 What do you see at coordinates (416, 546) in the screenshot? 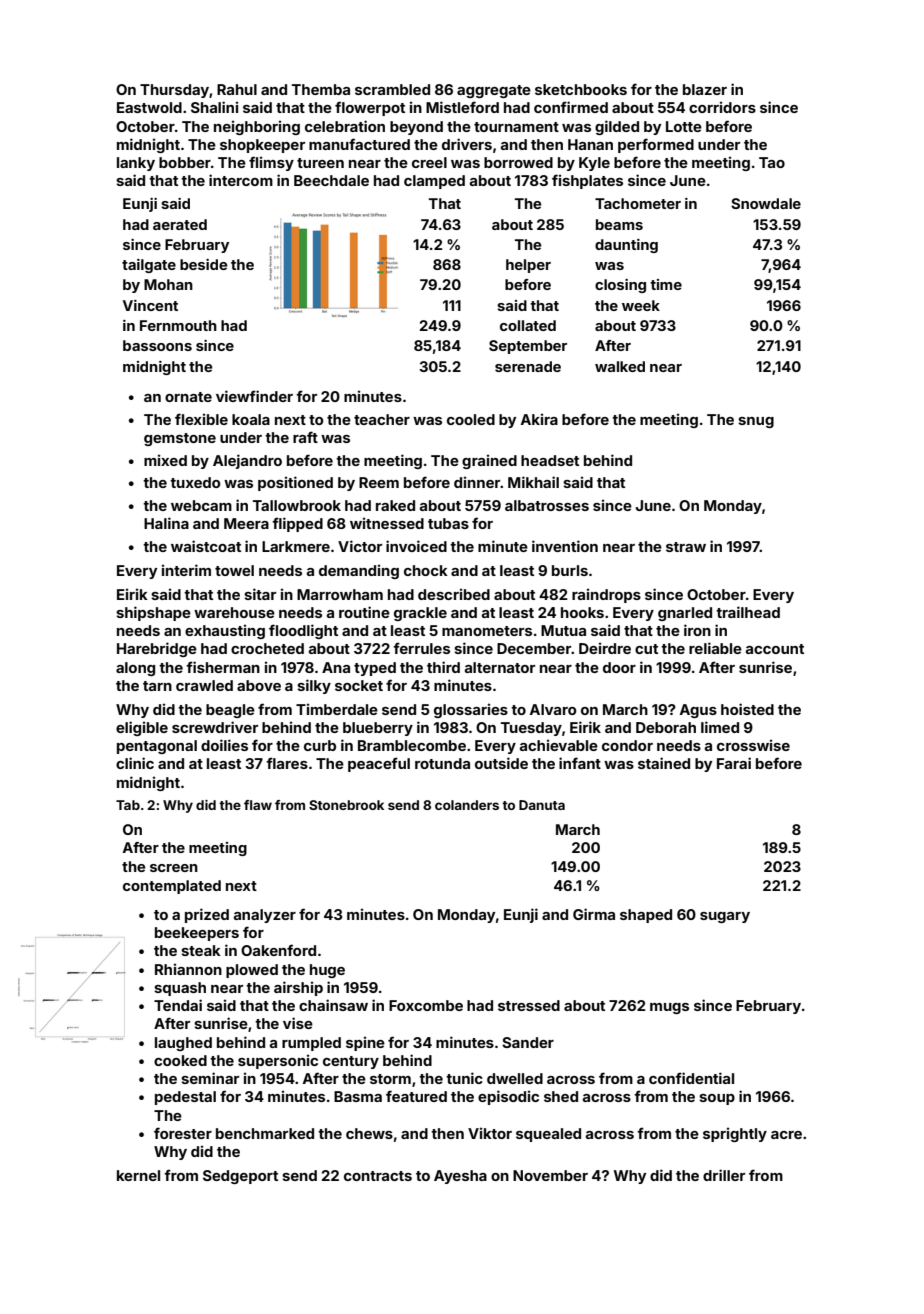
I see `invoiced` at bounding box center [416, 546].
